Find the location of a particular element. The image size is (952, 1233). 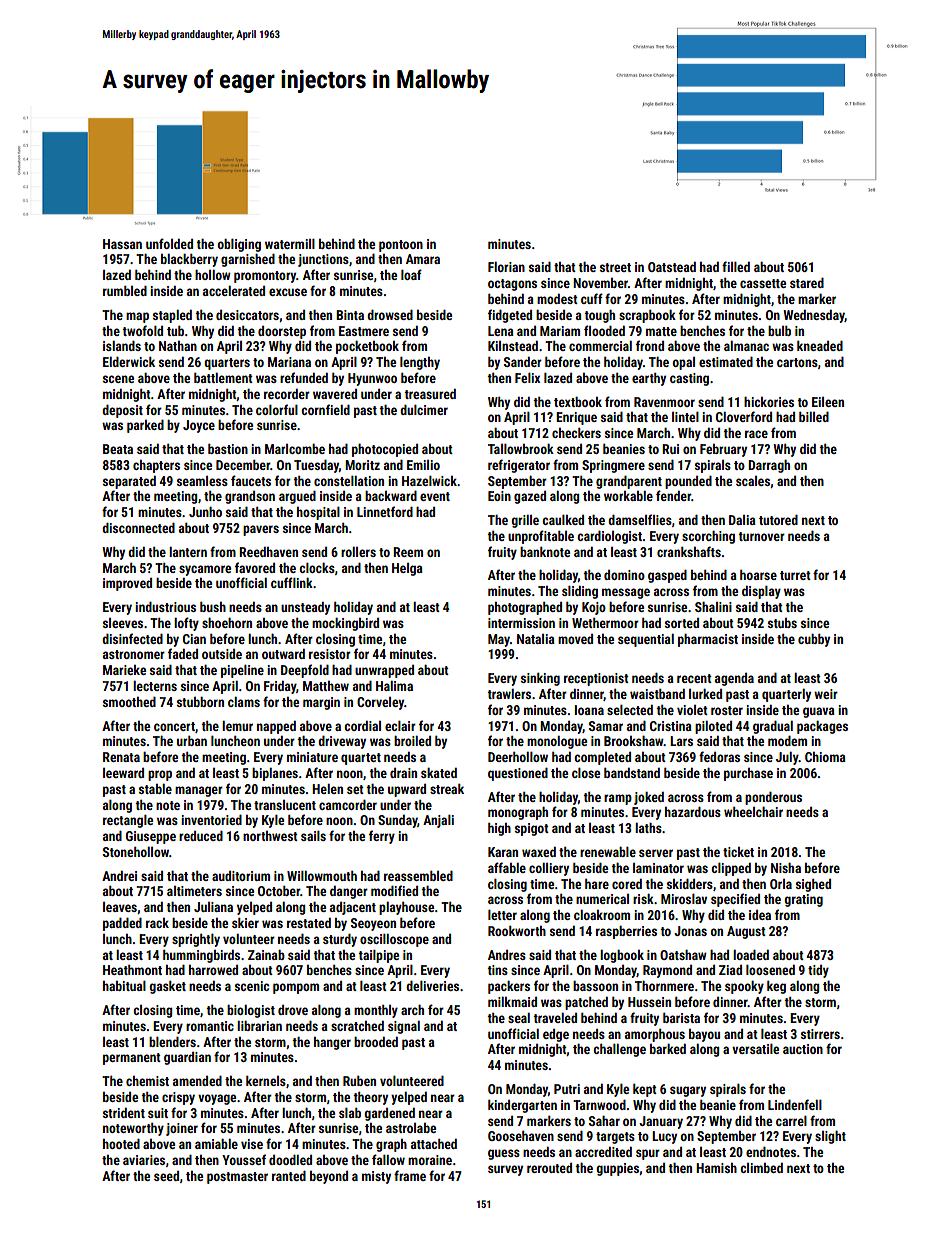

earthy is located at coordinates (649, 379).
